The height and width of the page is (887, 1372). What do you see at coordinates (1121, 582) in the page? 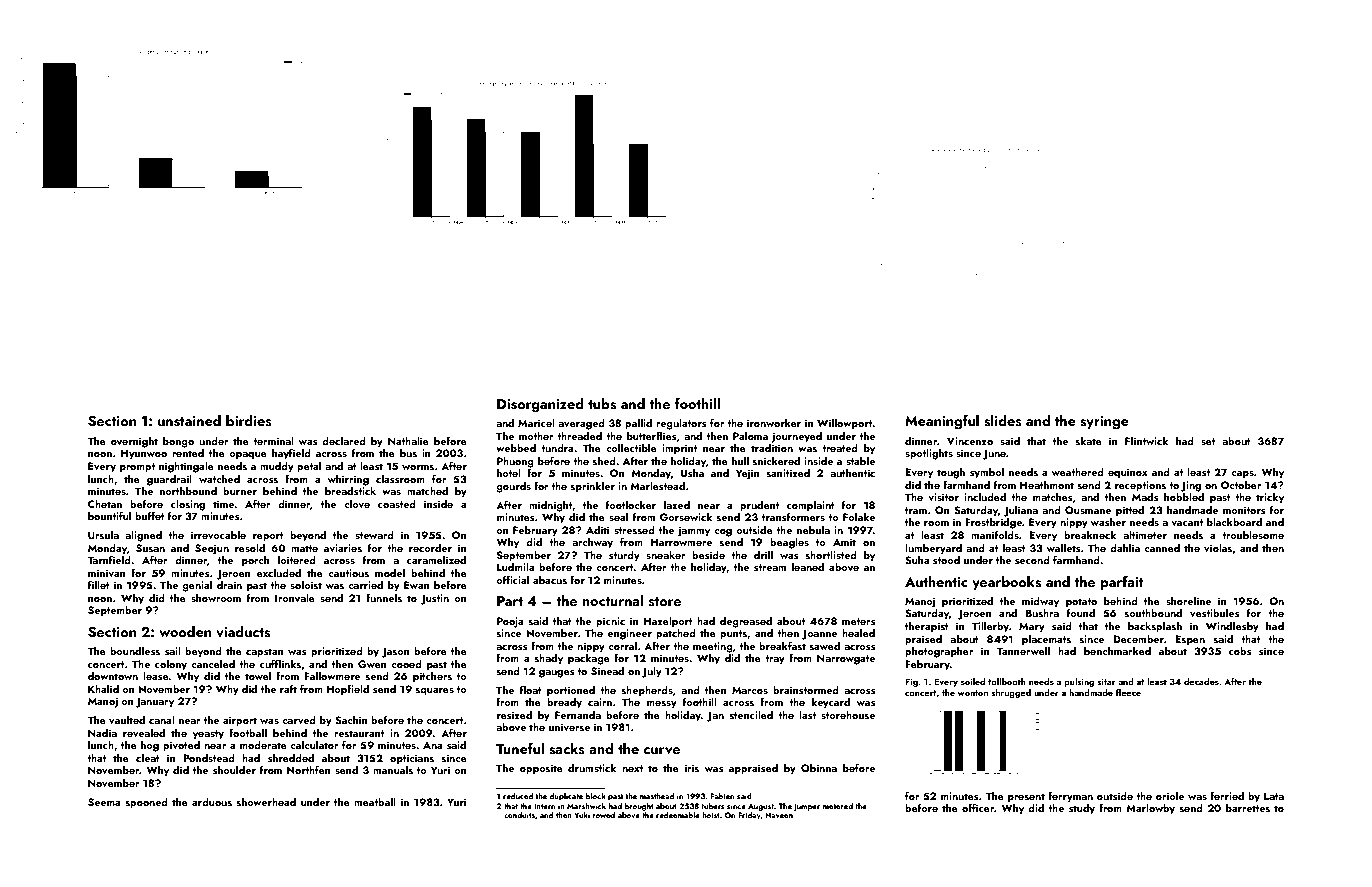
I see `parfait` at bounding box center [1121, 582].
